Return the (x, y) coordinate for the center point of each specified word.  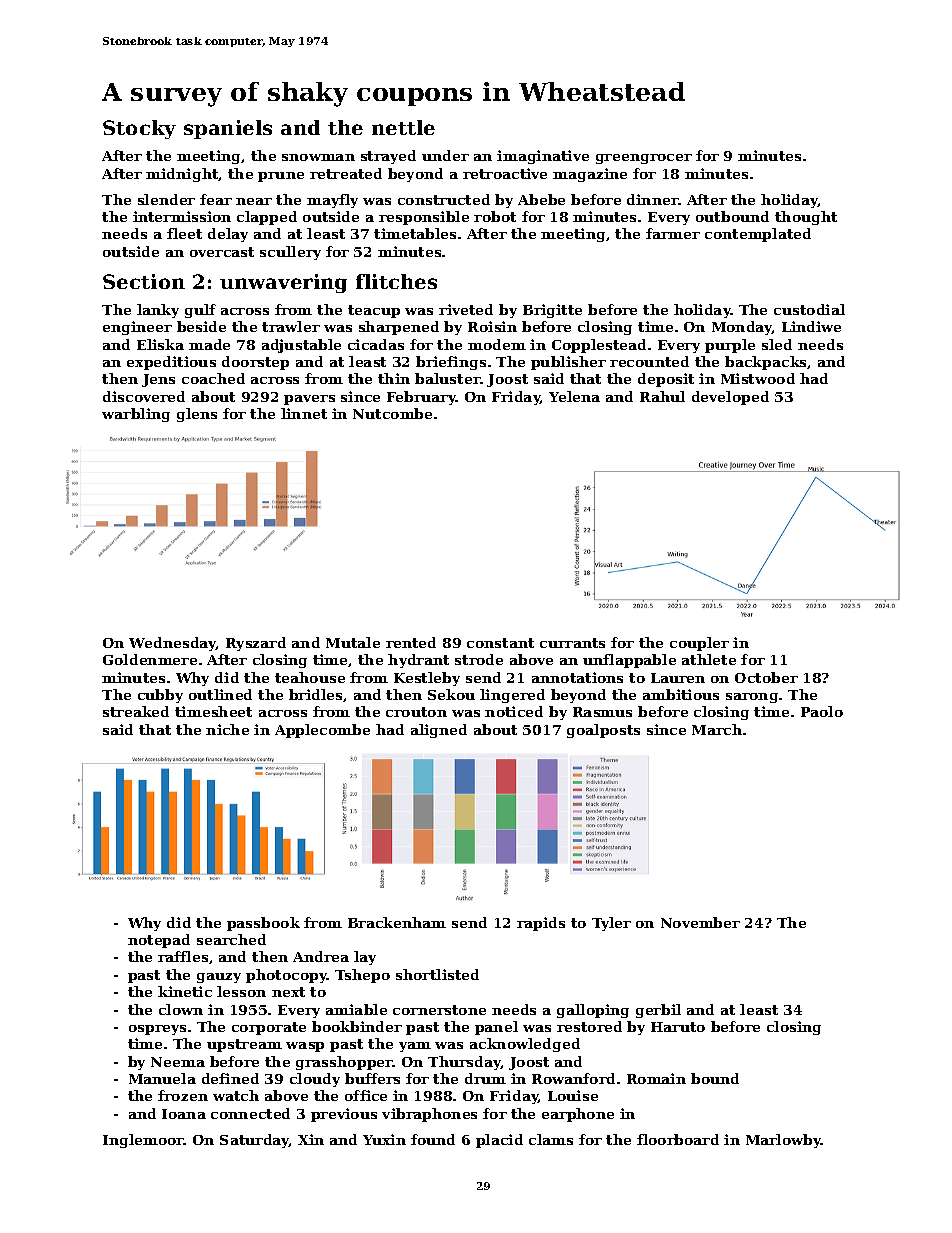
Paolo (822, 711)
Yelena (574, 396)
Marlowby (784, 1141)
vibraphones (429, 1115)
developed (730, 398)
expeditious (171, 363)
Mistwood (758, 378)
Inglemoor (143, 1141)
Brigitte (552, 311)
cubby (160, 696)
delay (228, 235)
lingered (512, 696)
